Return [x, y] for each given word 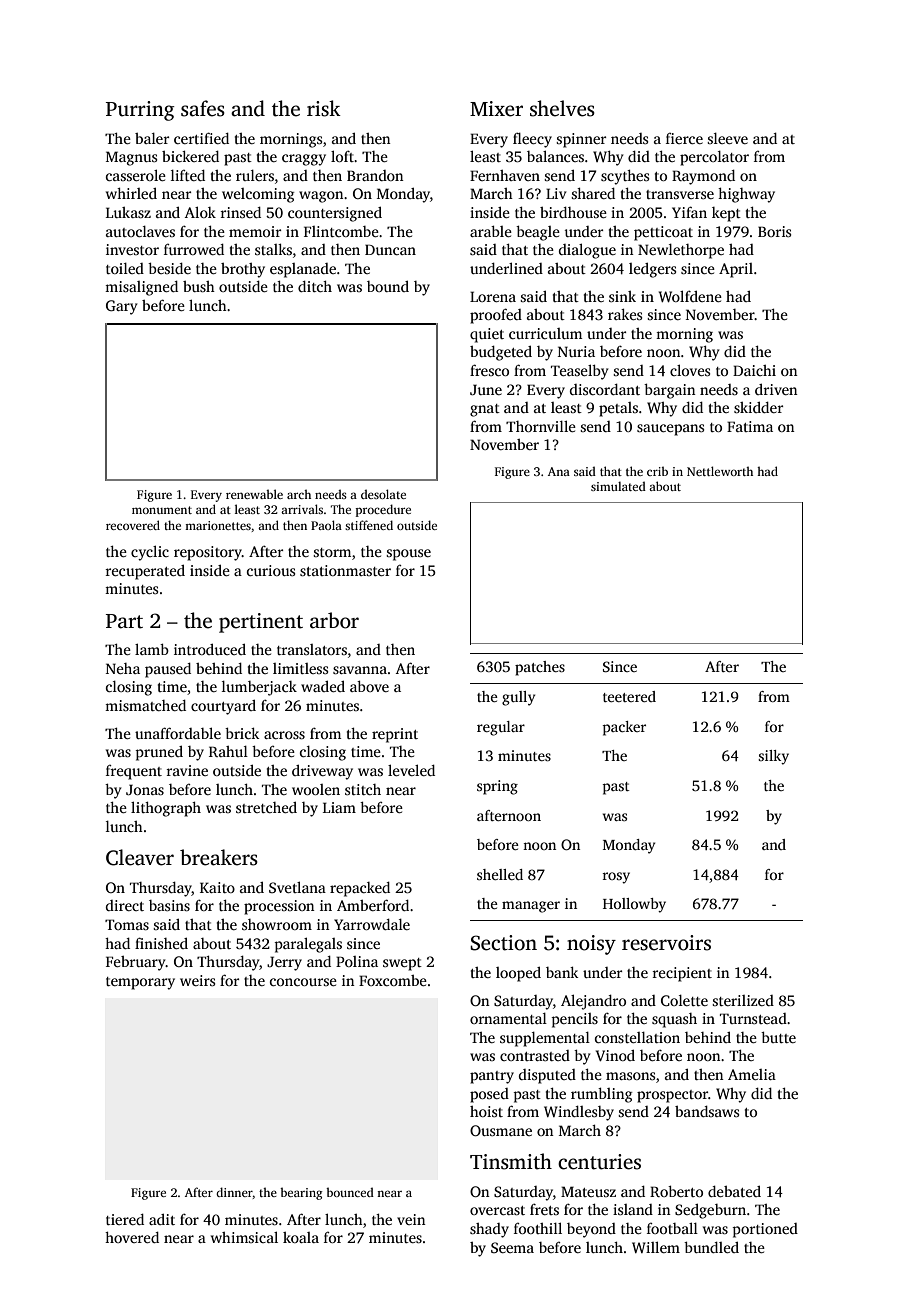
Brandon [375, 175]
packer [624, 728]
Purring [140, 111]
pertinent [261, 623]
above [369, 686]
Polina [357, 961]
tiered [125, 1219]
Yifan [689, 212]
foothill [538, 1228]
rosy [616, 878]
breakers [219, 857]
